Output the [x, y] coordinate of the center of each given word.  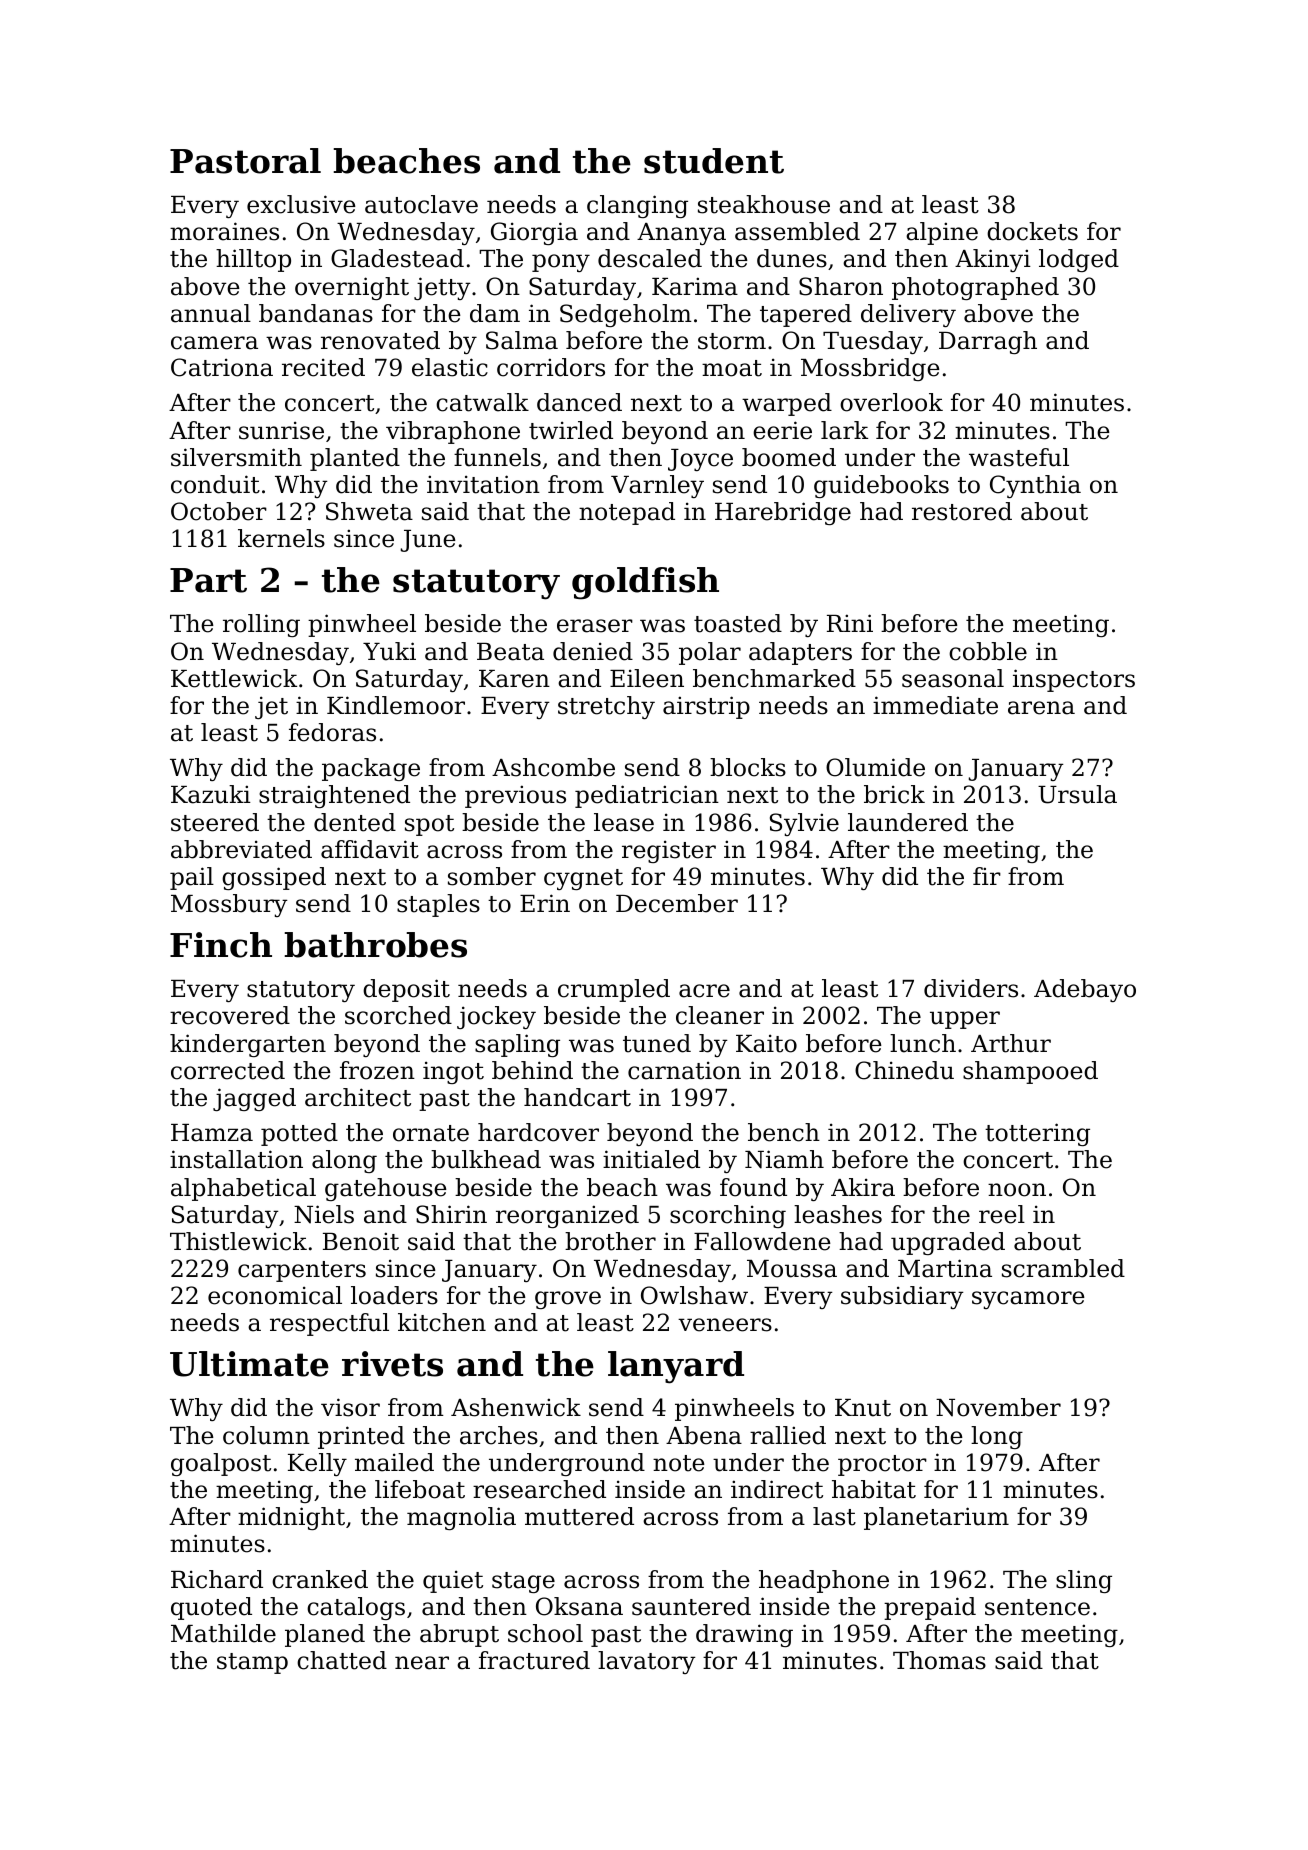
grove [568, 1300]
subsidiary [902, 1297]
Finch [221, 945]
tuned [657, 1043]
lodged [1079, 260]
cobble [988, 651]
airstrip [706, 707]
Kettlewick [234, 678]
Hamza [212, 1133]
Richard [217, 1579]
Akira [863, 1187]
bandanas [316, 313]
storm [732, 341]
